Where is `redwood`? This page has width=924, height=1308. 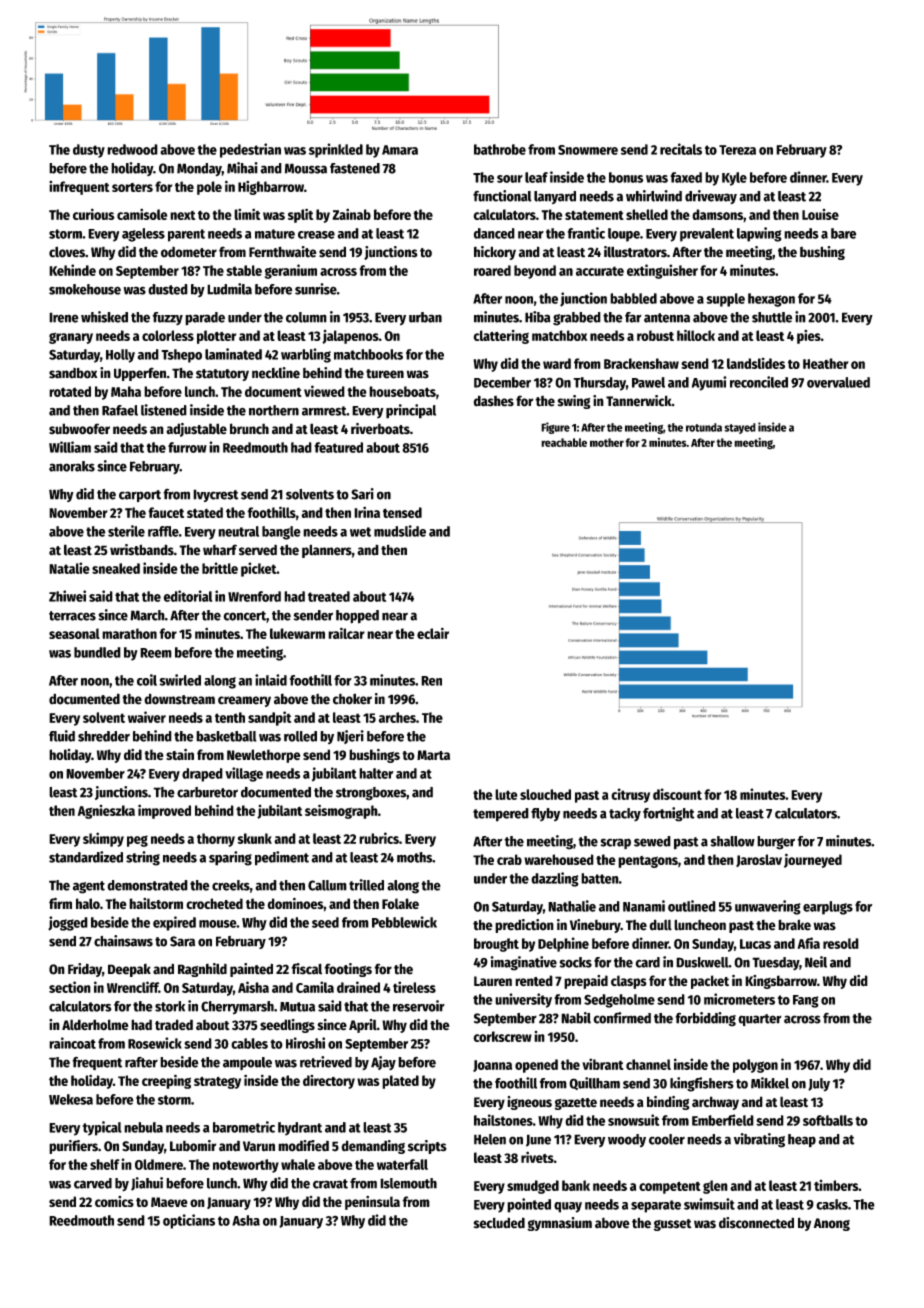
redwood is located at coordinates (132, 149).
